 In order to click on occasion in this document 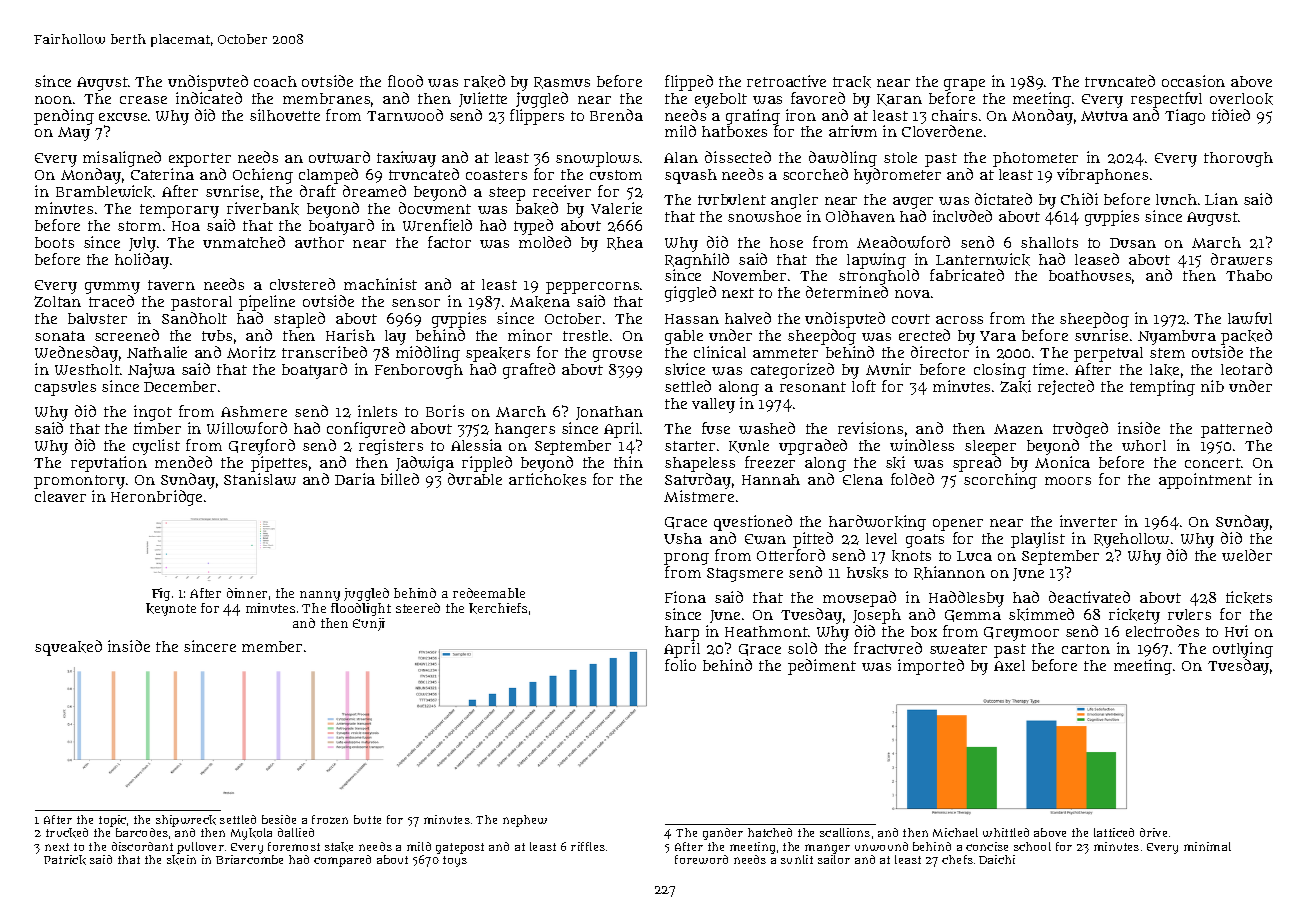, I will do `click(1193, 81)`.
